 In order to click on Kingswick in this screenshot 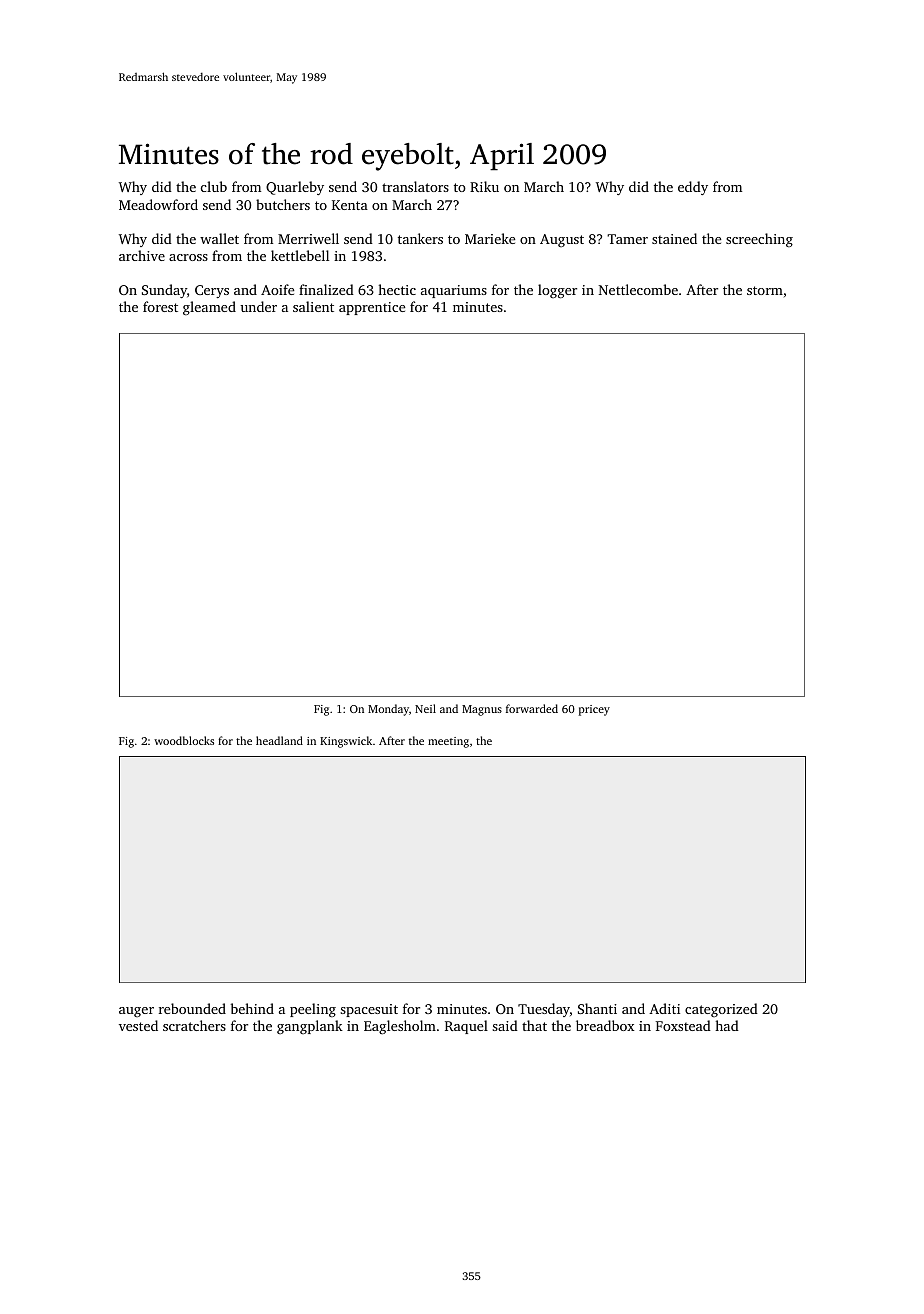, I will do `click(346, 742)`.
